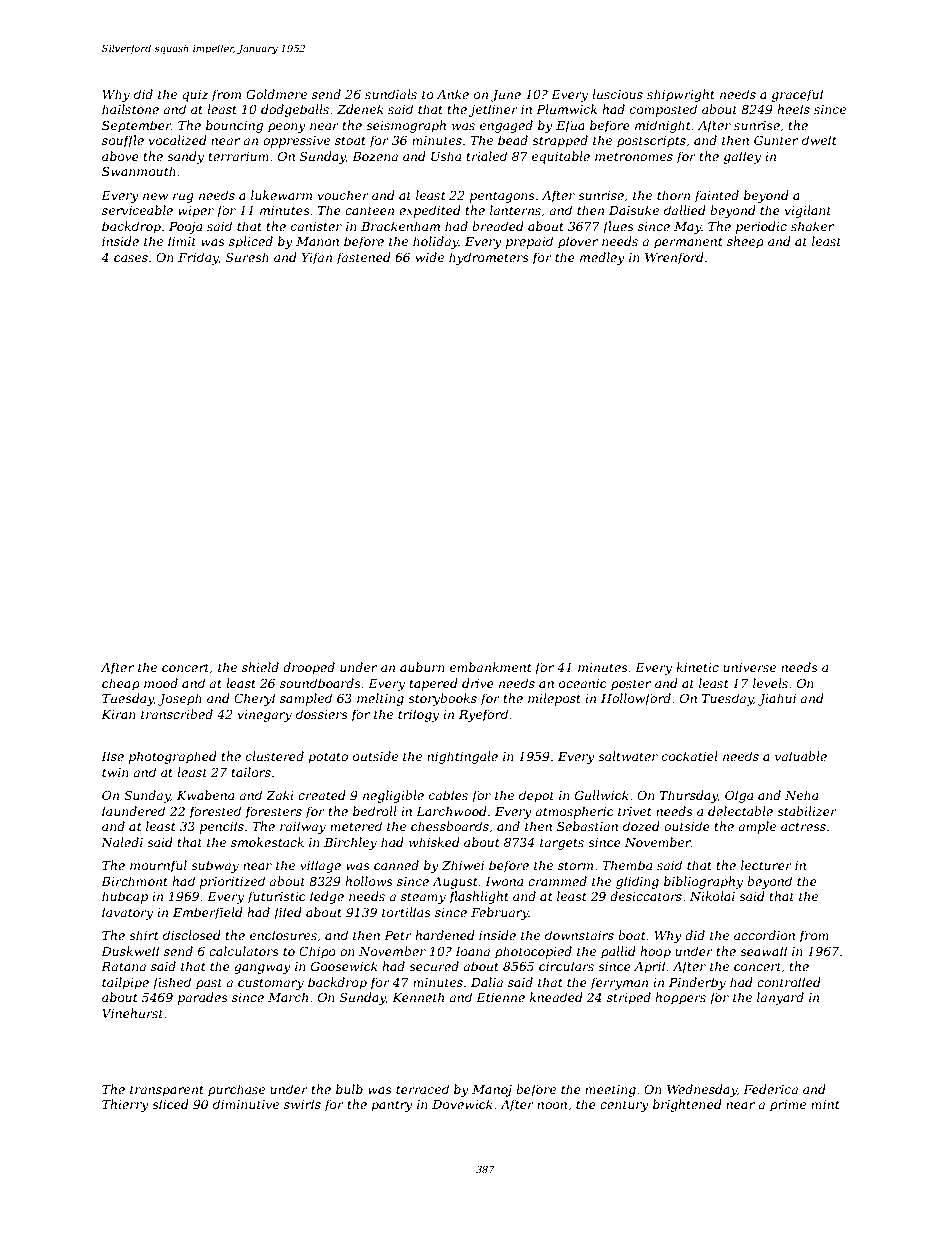 Image resolution: width=952 pixels, height=1233 pixels. I want to click on lecturer, so click(766, 865).
